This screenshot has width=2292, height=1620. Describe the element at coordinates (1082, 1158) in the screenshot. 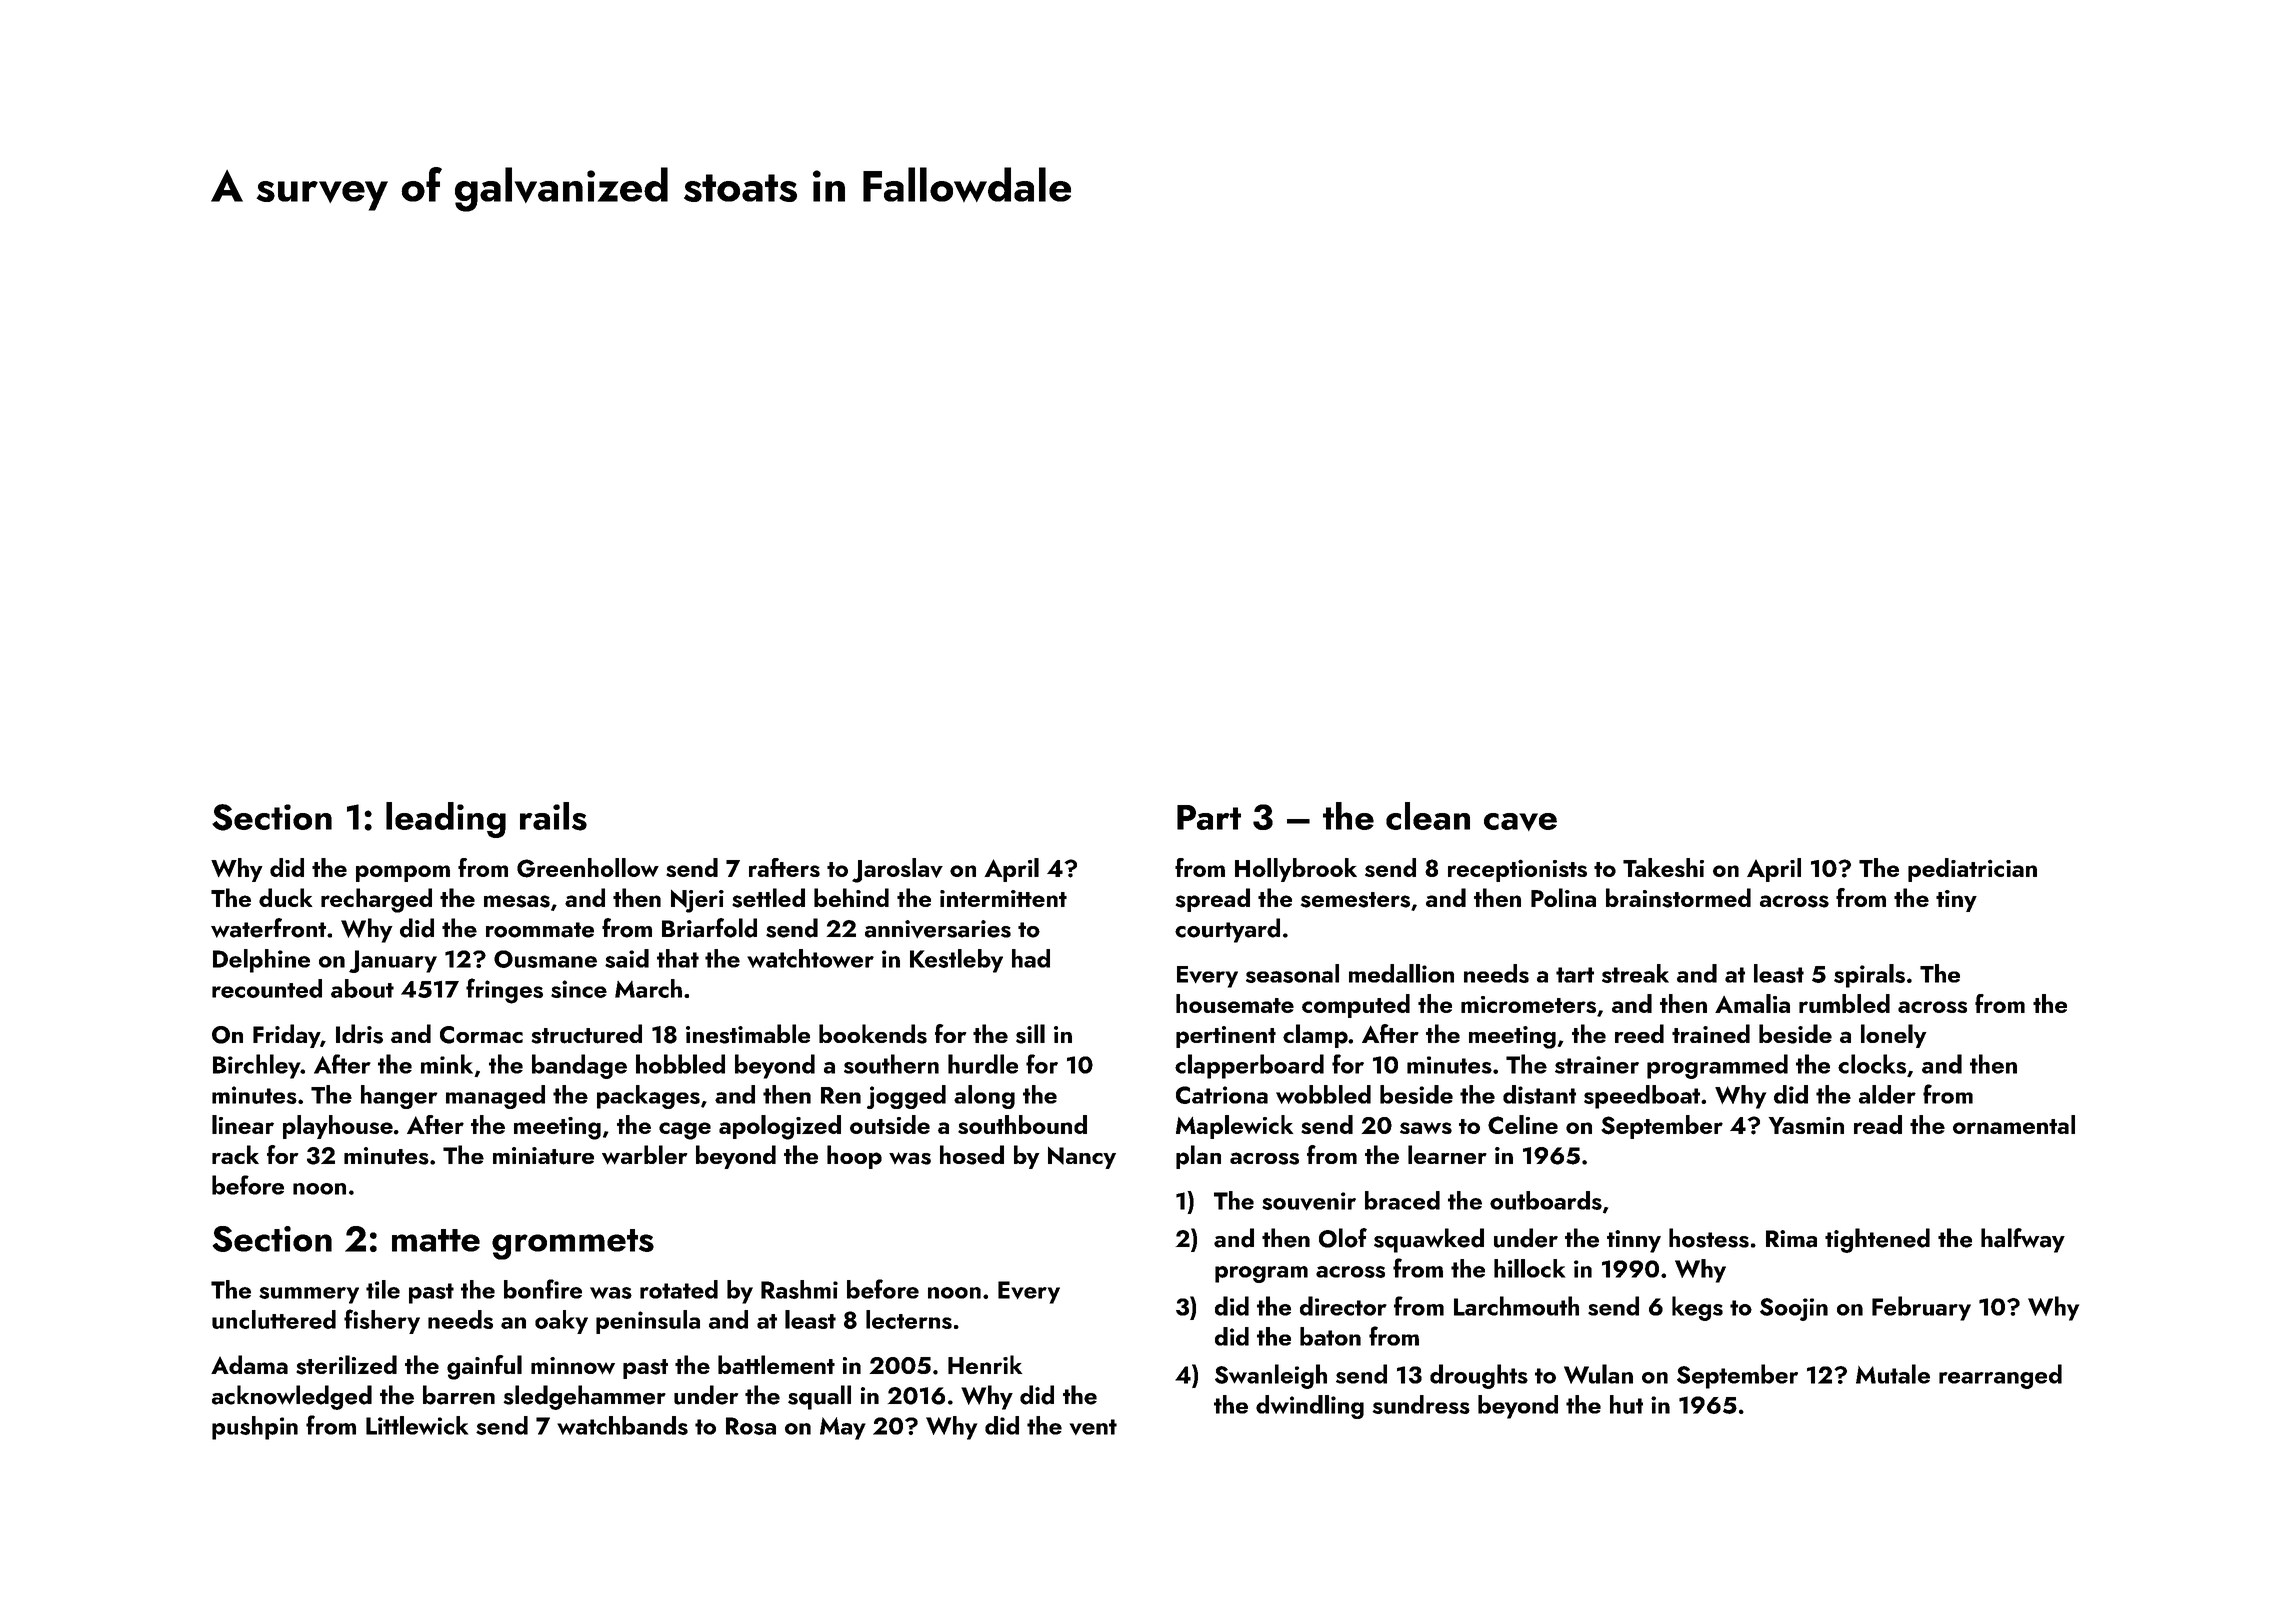

I see `Nancy` at that location.
